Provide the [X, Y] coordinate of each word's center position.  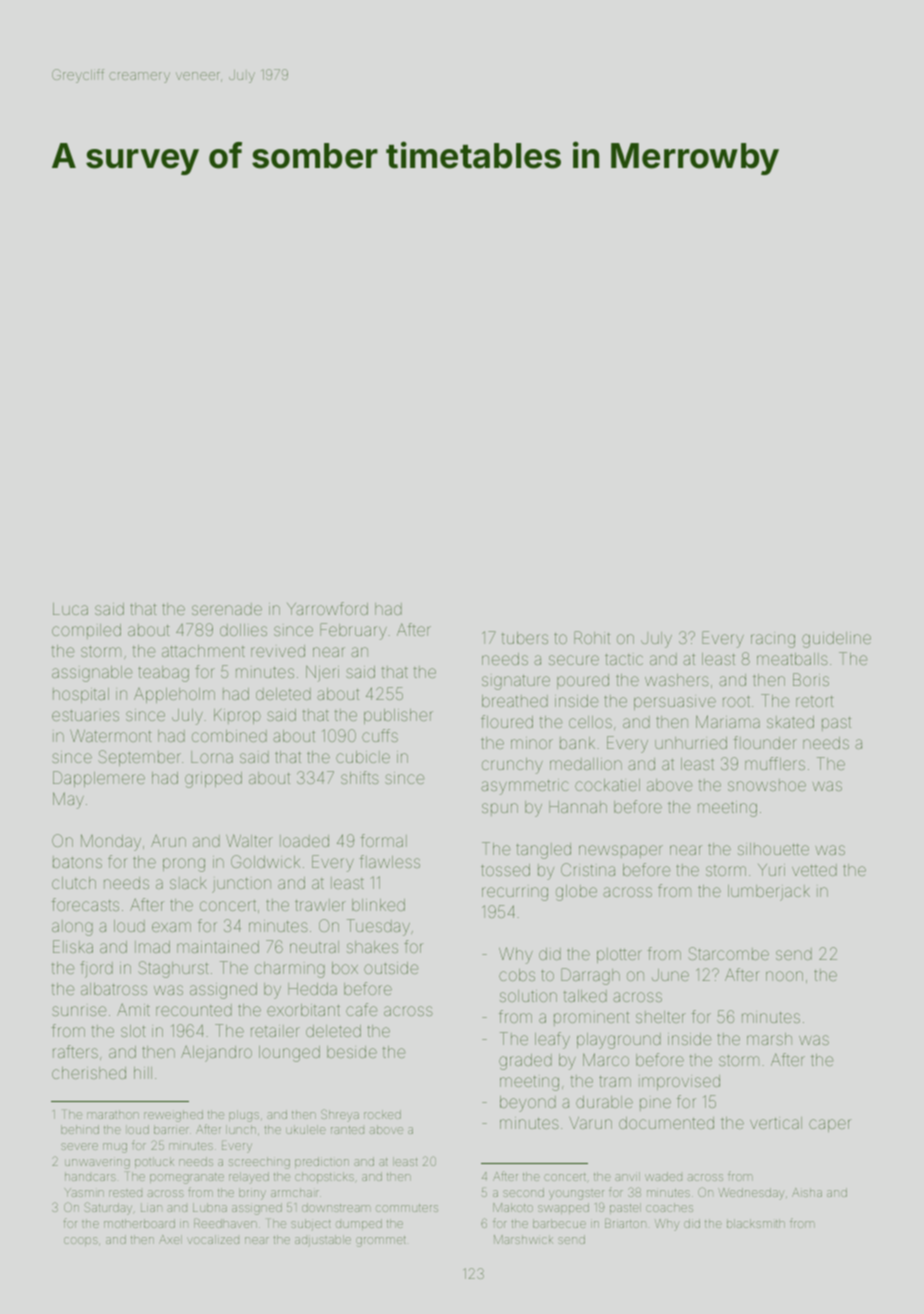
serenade [227, 609]
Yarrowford [327, 608]
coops [81, 1241]
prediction [322, 1162]
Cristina [588, 869]
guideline [836, 640]
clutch [74, 883]
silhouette [773, 849]
